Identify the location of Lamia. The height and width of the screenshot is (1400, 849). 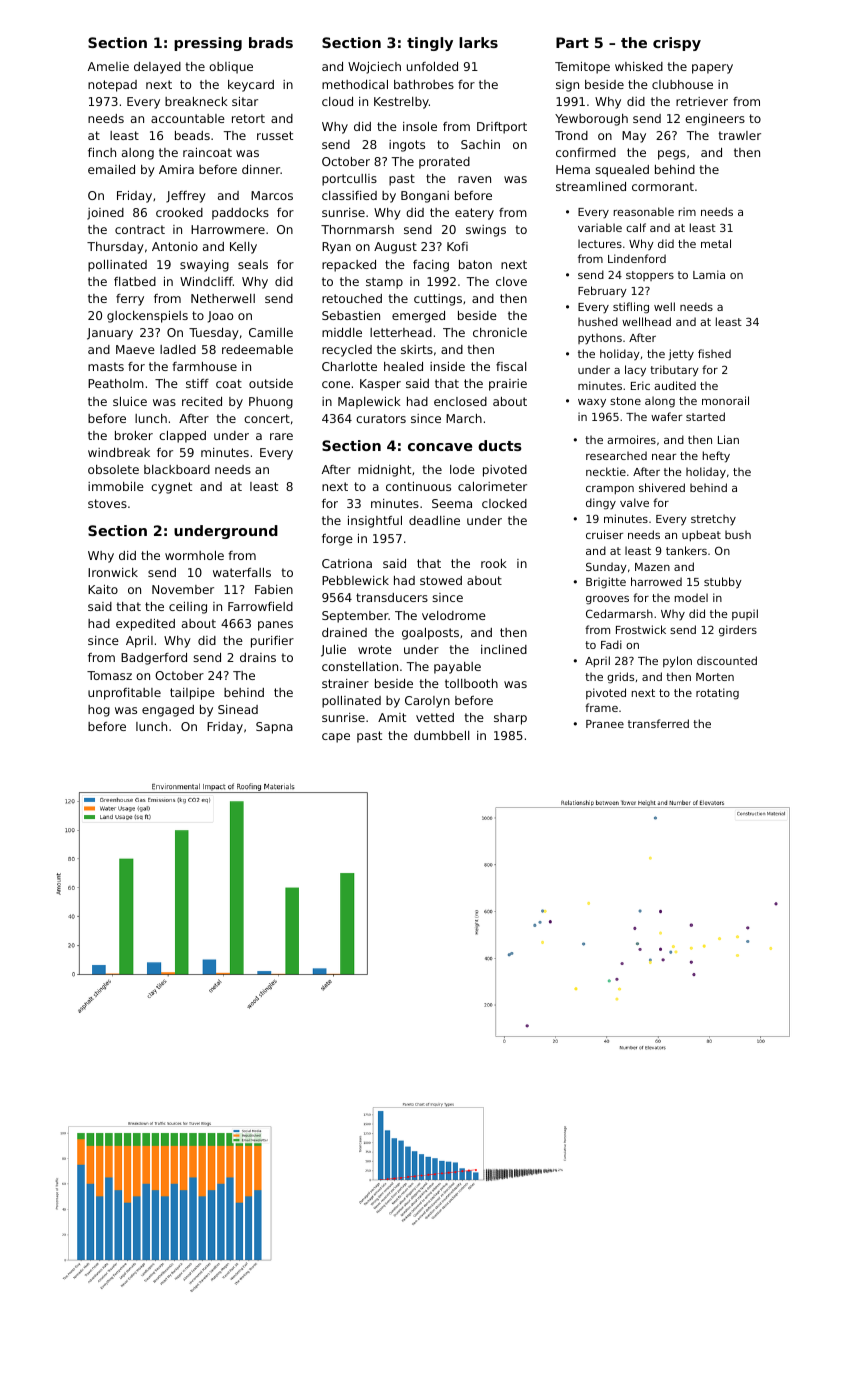
(709, 274).
